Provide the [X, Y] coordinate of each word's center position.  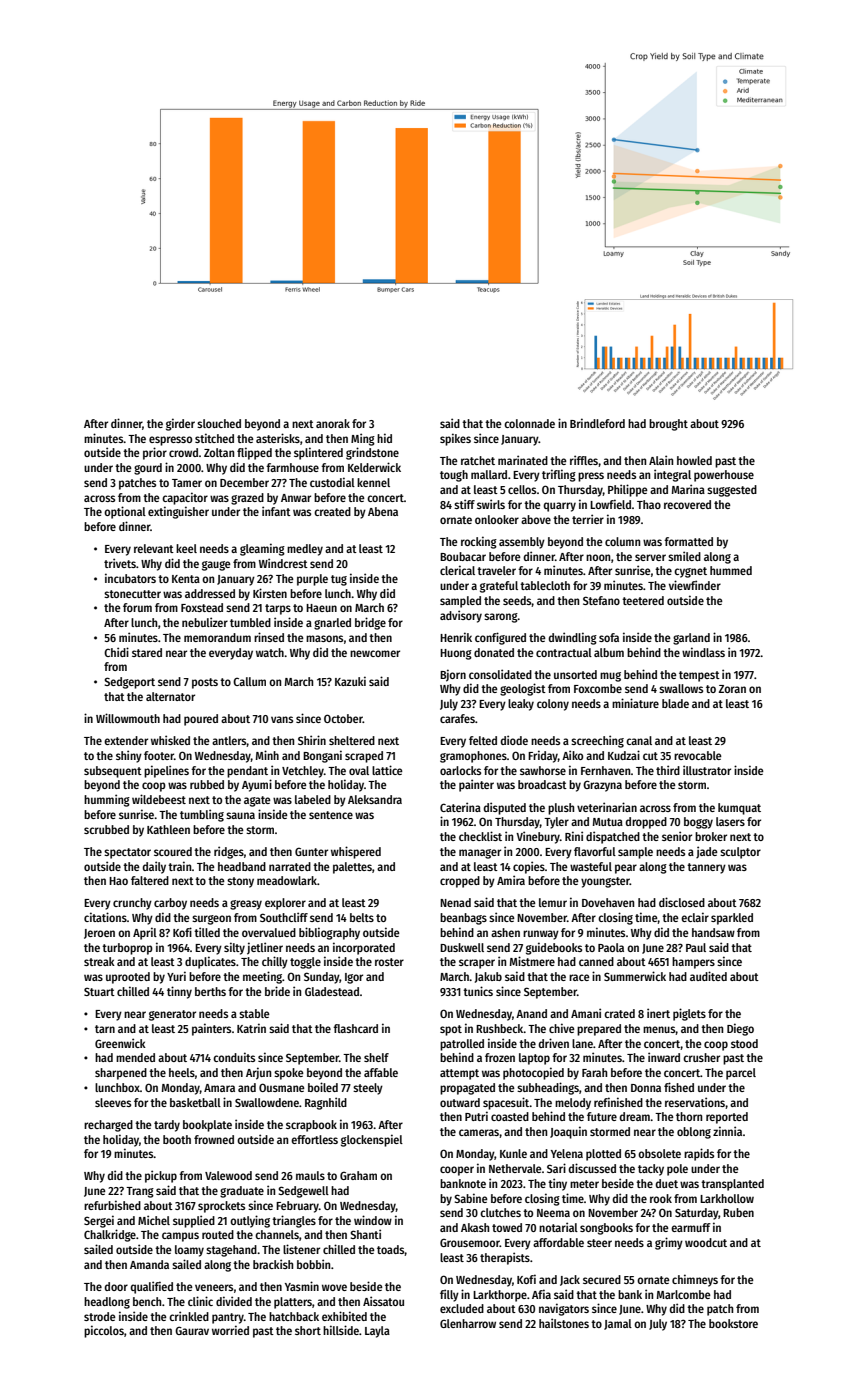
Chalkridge [110, 1235]
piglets [689, 1014]
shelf [376, 1057]
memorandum [217, 637]
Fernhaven [606, 770]
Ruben [738, 1212]
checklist [480, 836]
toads [391, 1250]
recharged [108, 1126]
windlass [703, 652]
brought [668, 425]
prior [155, 453]
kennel [373, 482]
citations [105, 917]
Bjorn [453, 675]
